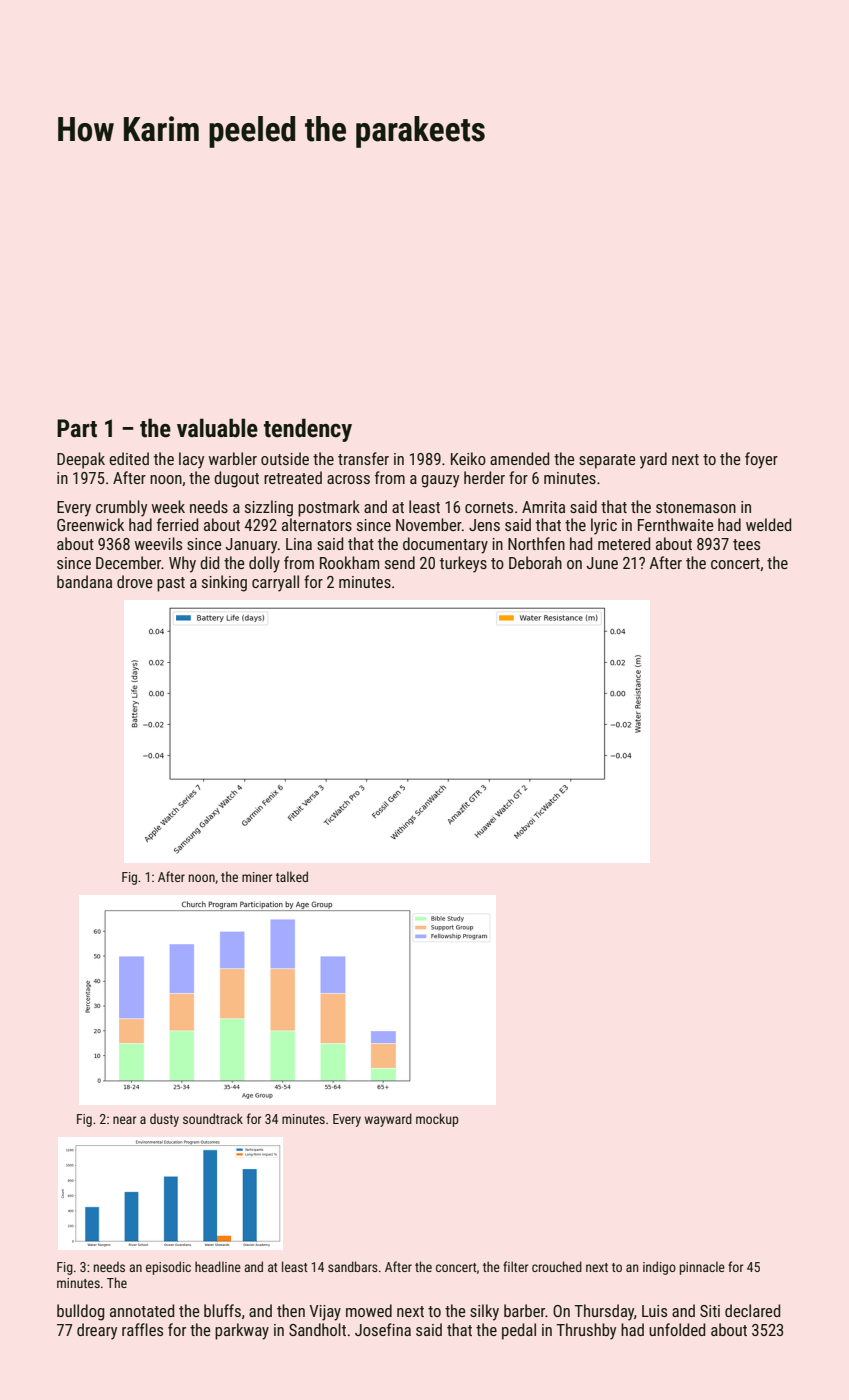  I want to click on pinnacle, so click(702, 1268).
